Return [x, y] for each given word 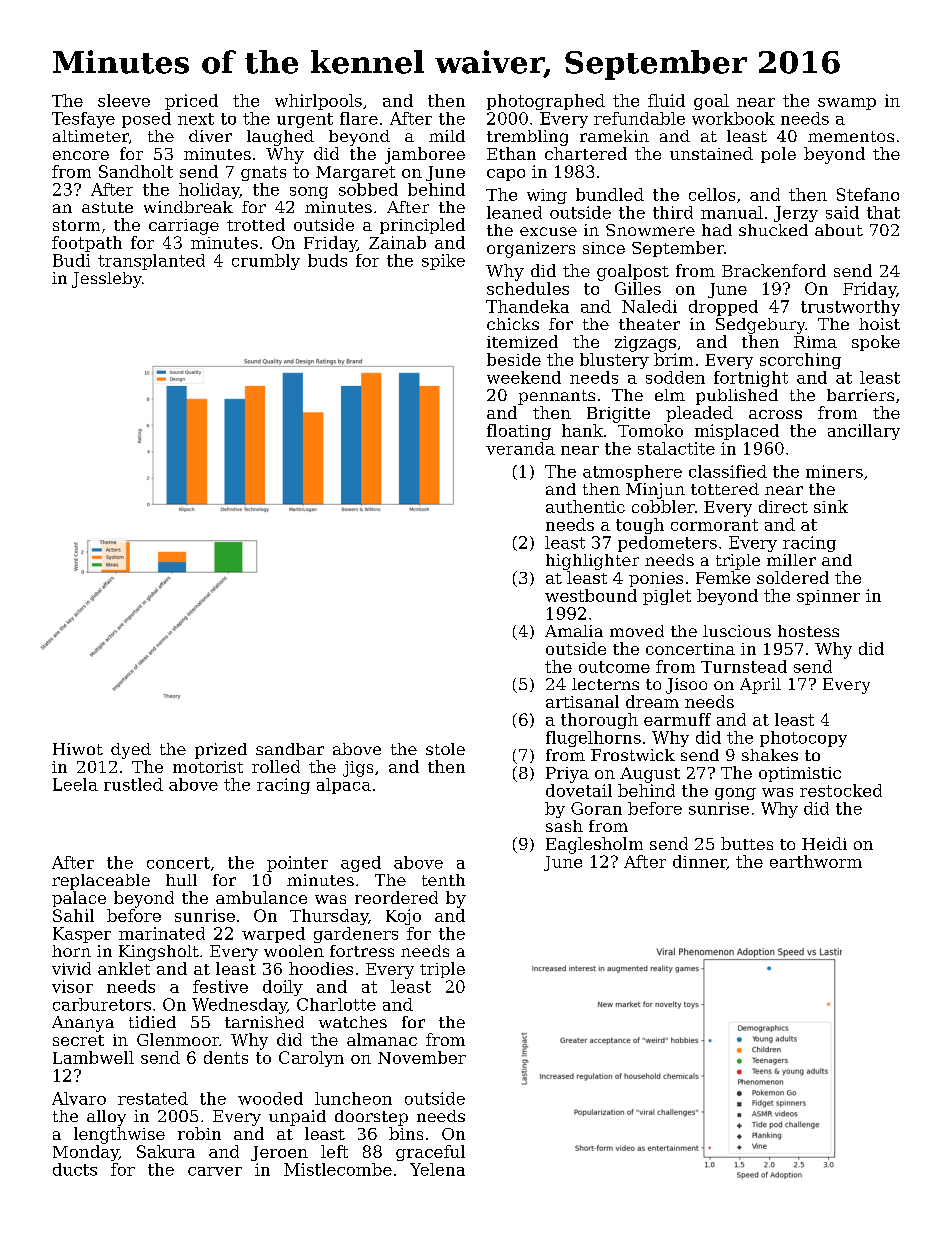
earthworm [816, 861]
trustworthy [850, 308]
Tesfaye [83, 120]
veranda [520, 448]
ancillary [864, 432]
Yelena [437, 1169]
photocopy [803, 739]
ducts [75, 1169]
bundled [610, 194]
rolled [276, 766]
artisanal [582, 701]
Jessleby [107, 280]
